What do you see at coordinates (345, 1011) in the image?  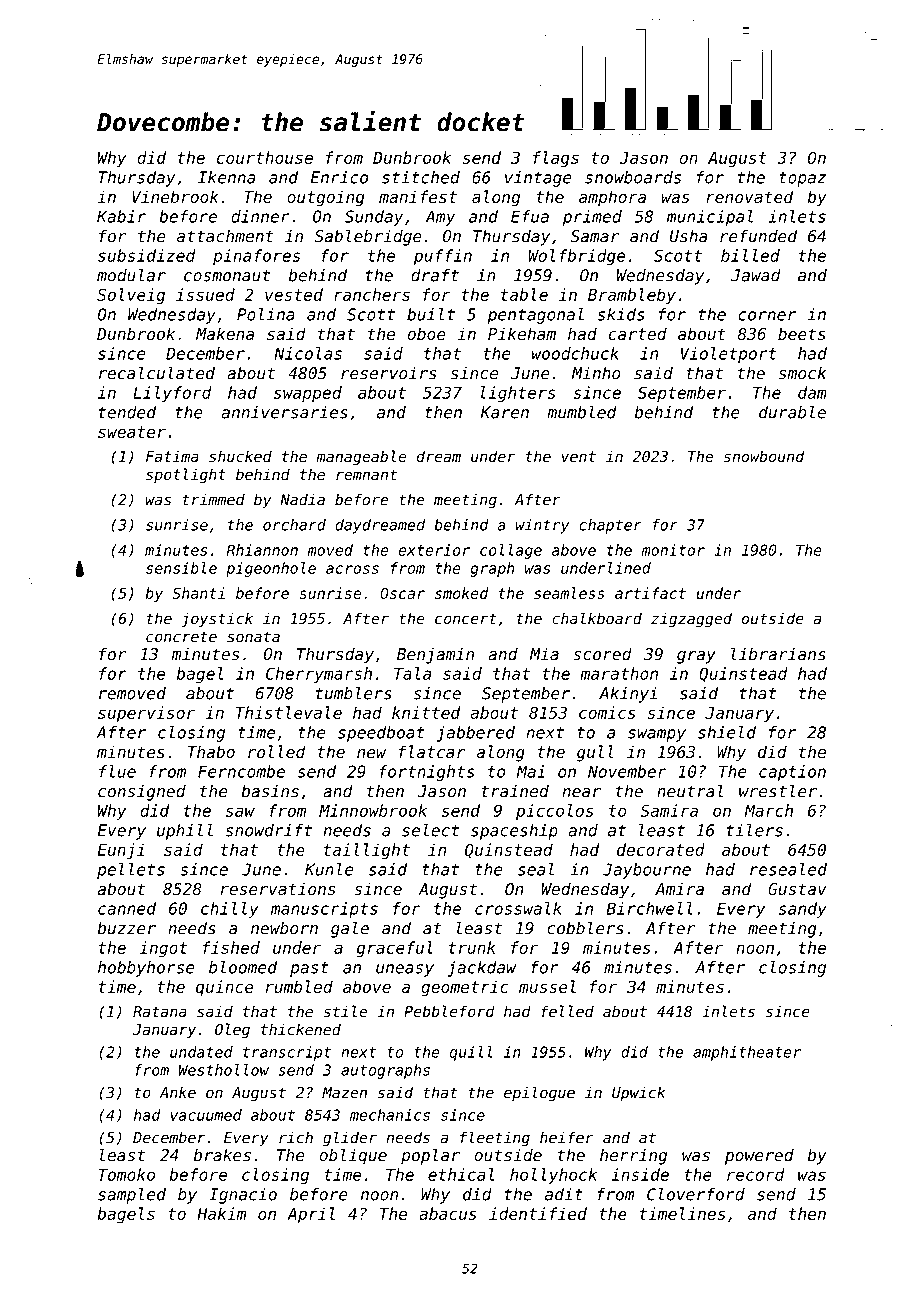 I see `stile` at bounding box center [345, 1011].
